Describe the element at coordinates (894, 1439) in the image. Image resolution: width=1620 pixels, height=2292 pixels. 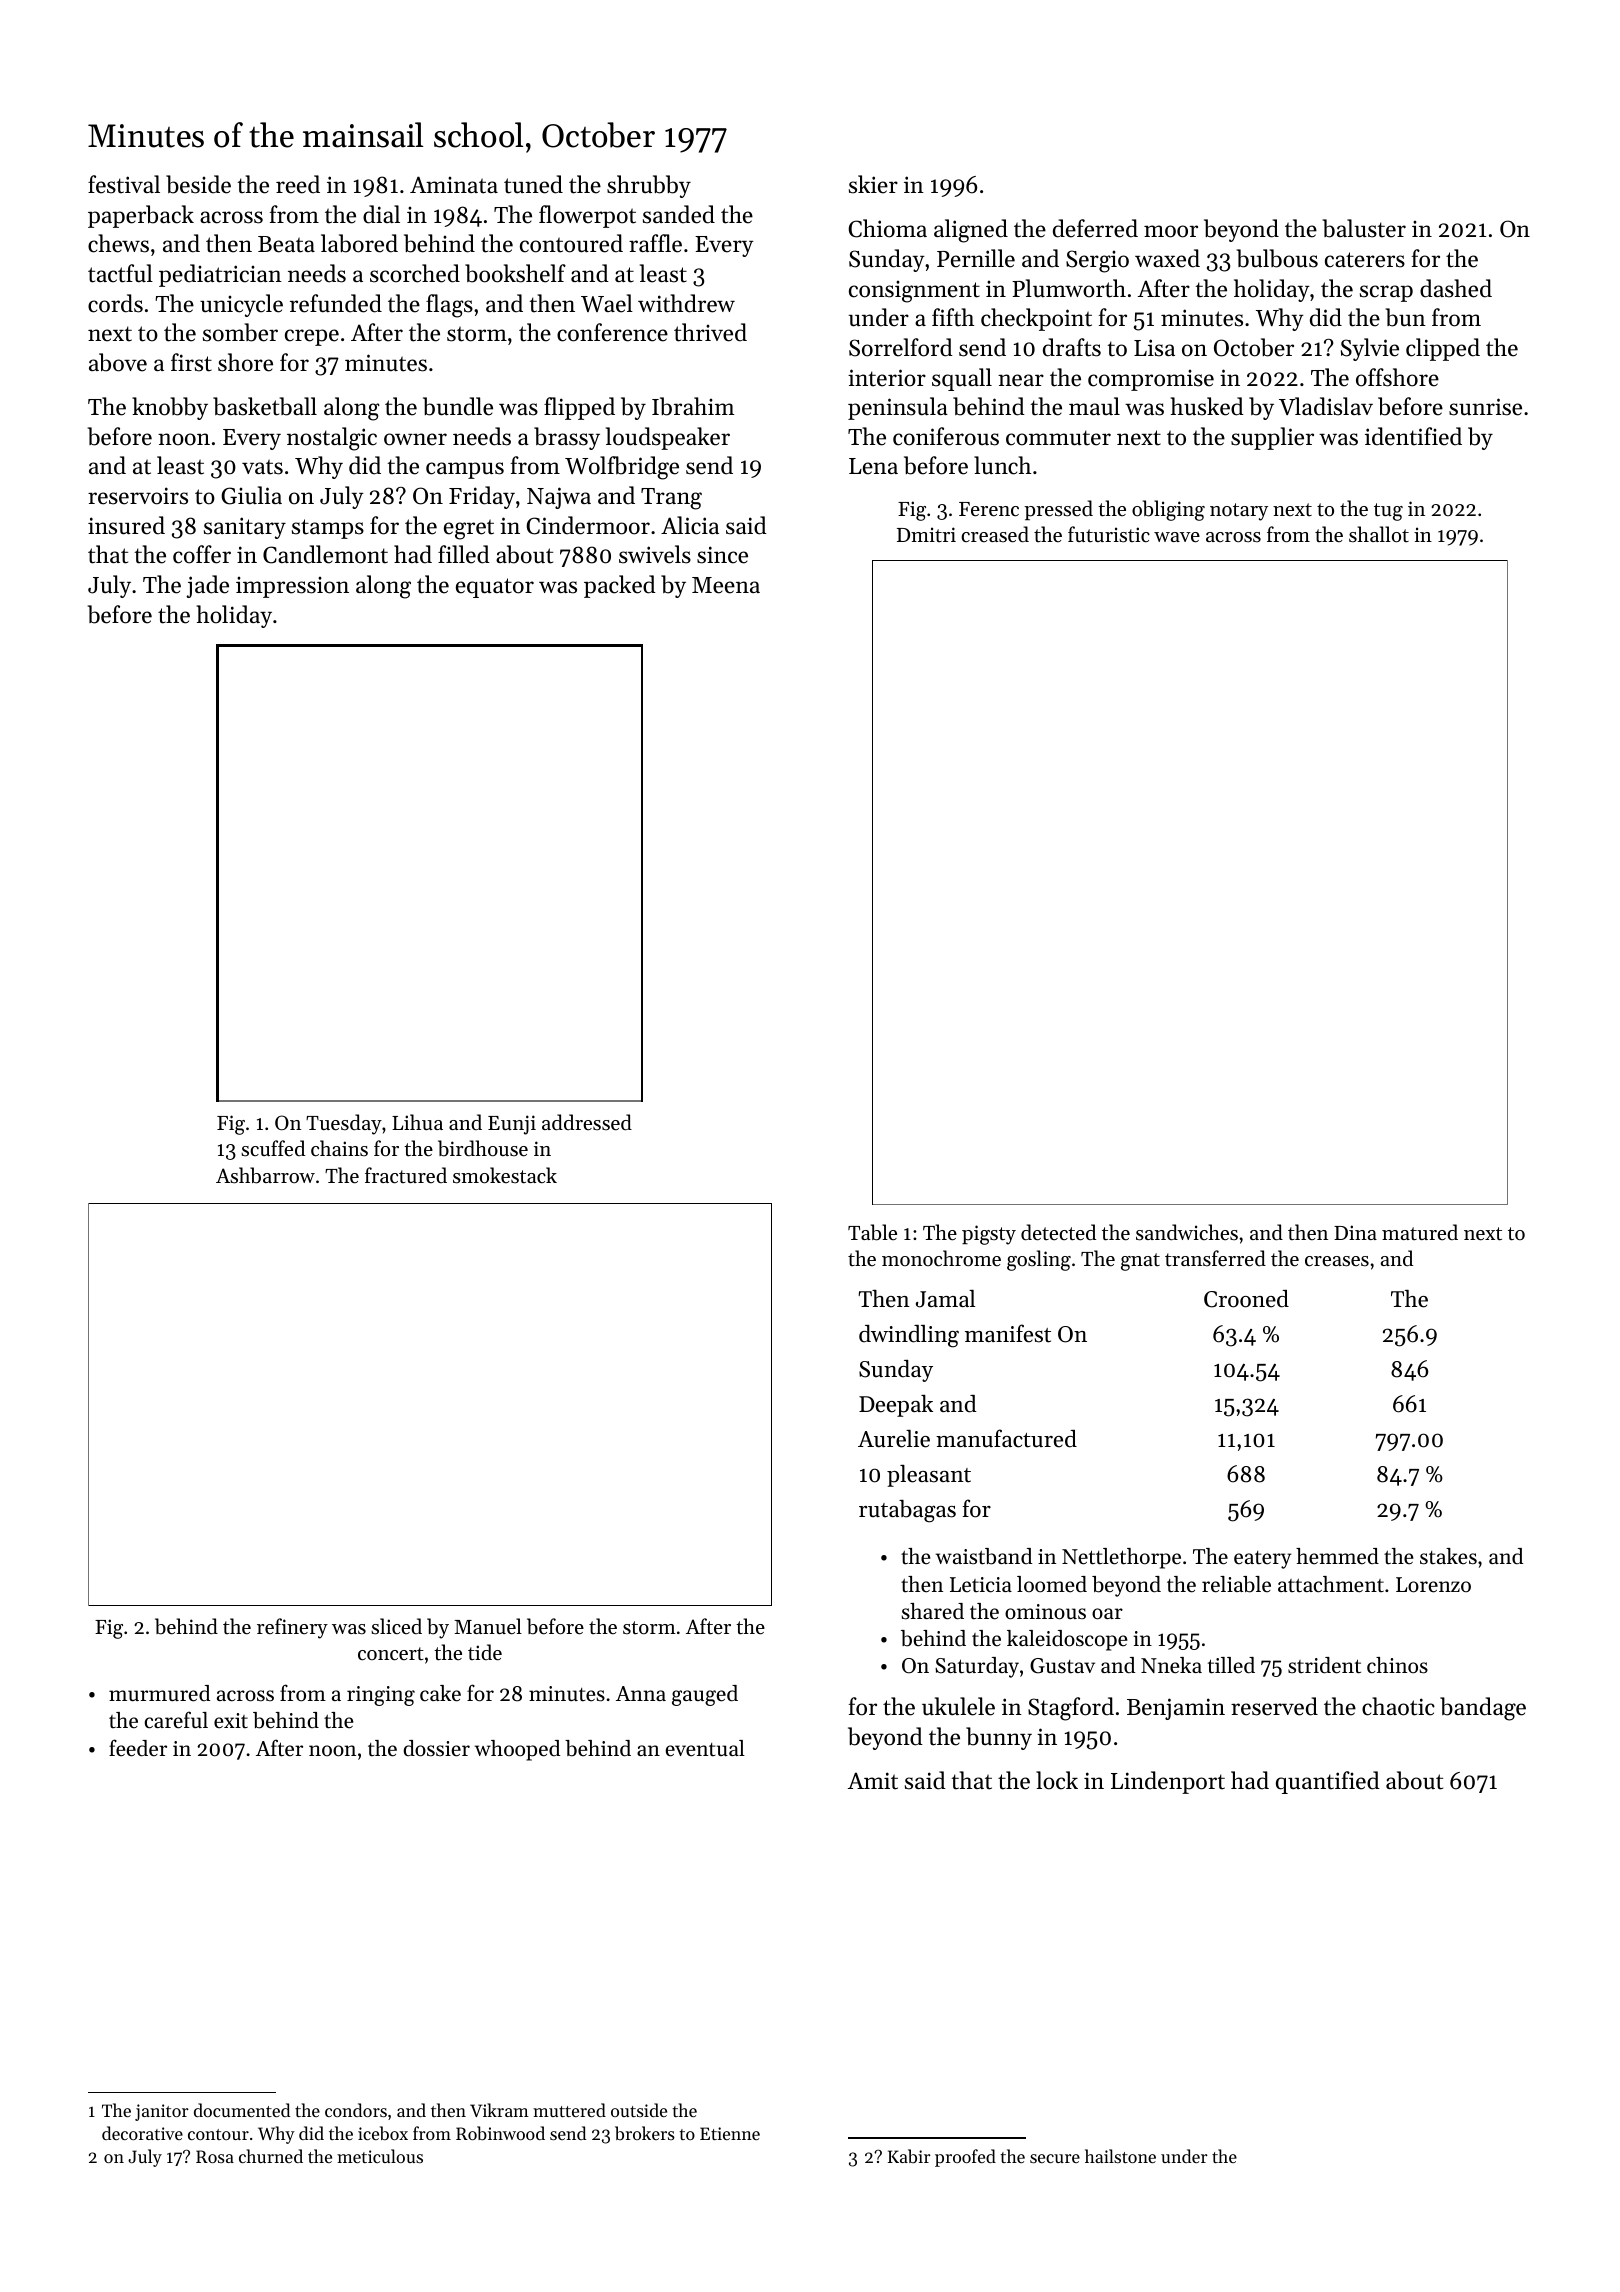
I see `Aurelie` at that location.
